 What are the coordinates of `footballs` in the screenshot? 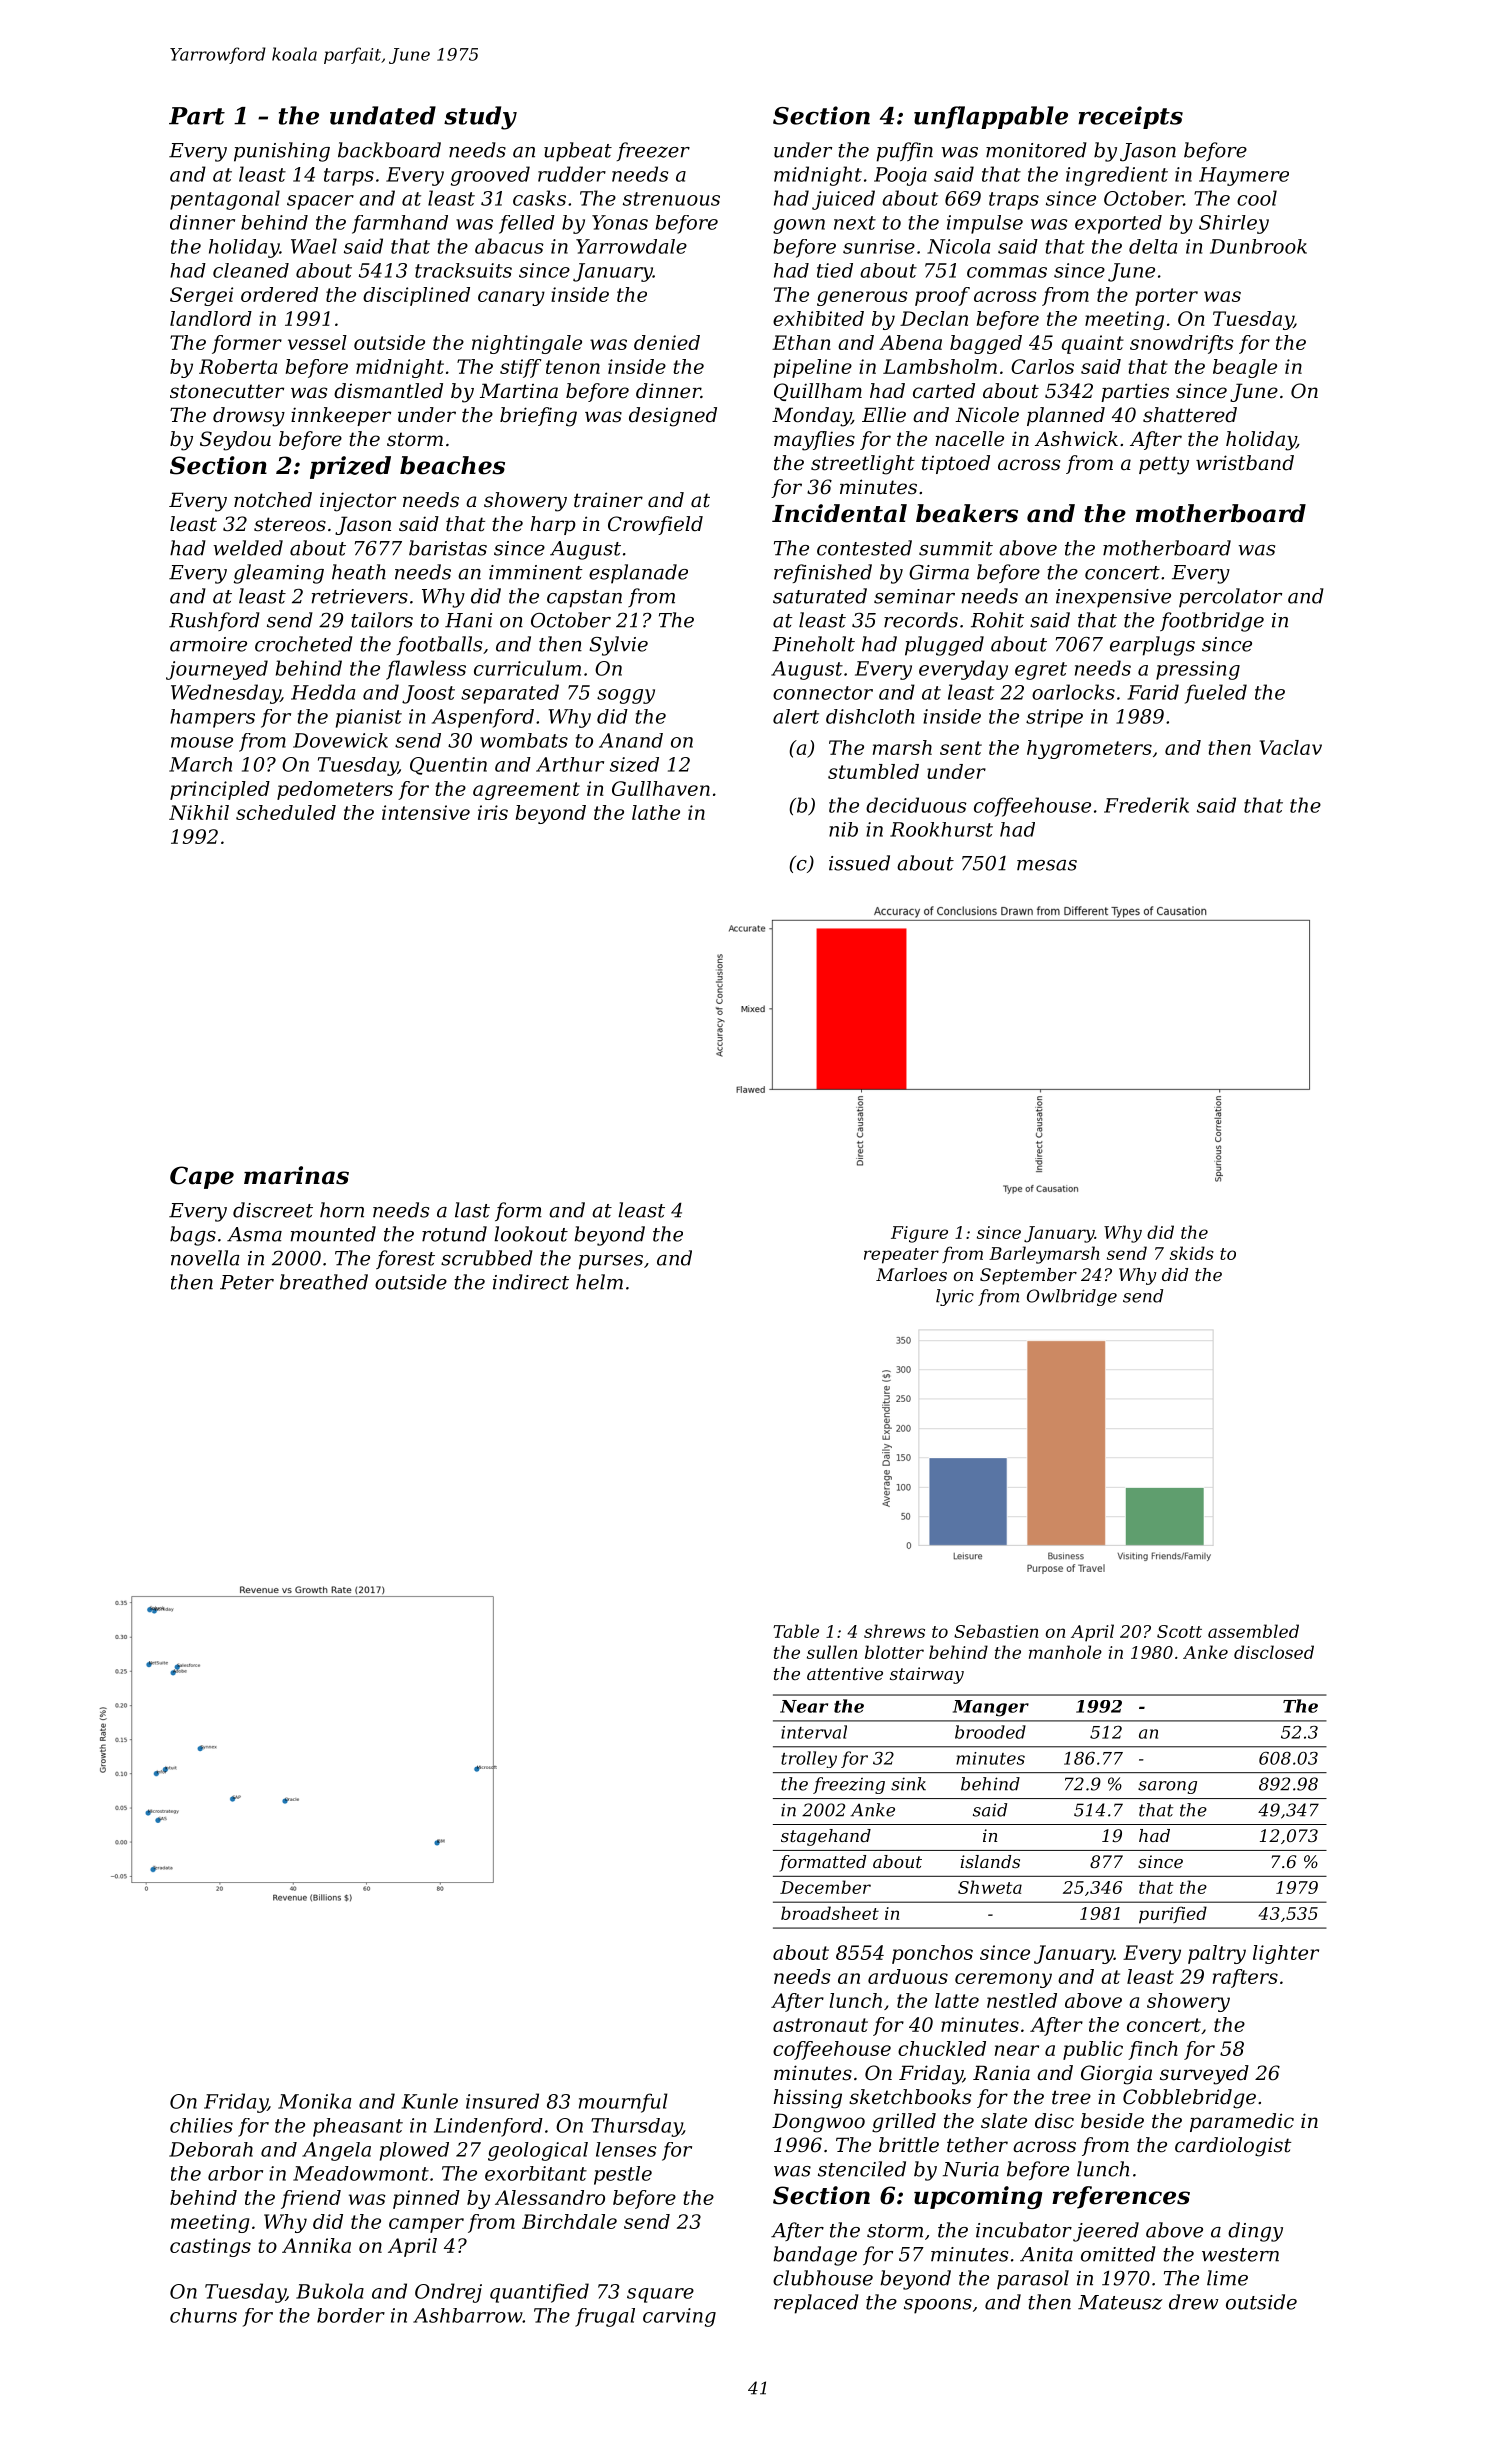 It's located at (439, 645).
